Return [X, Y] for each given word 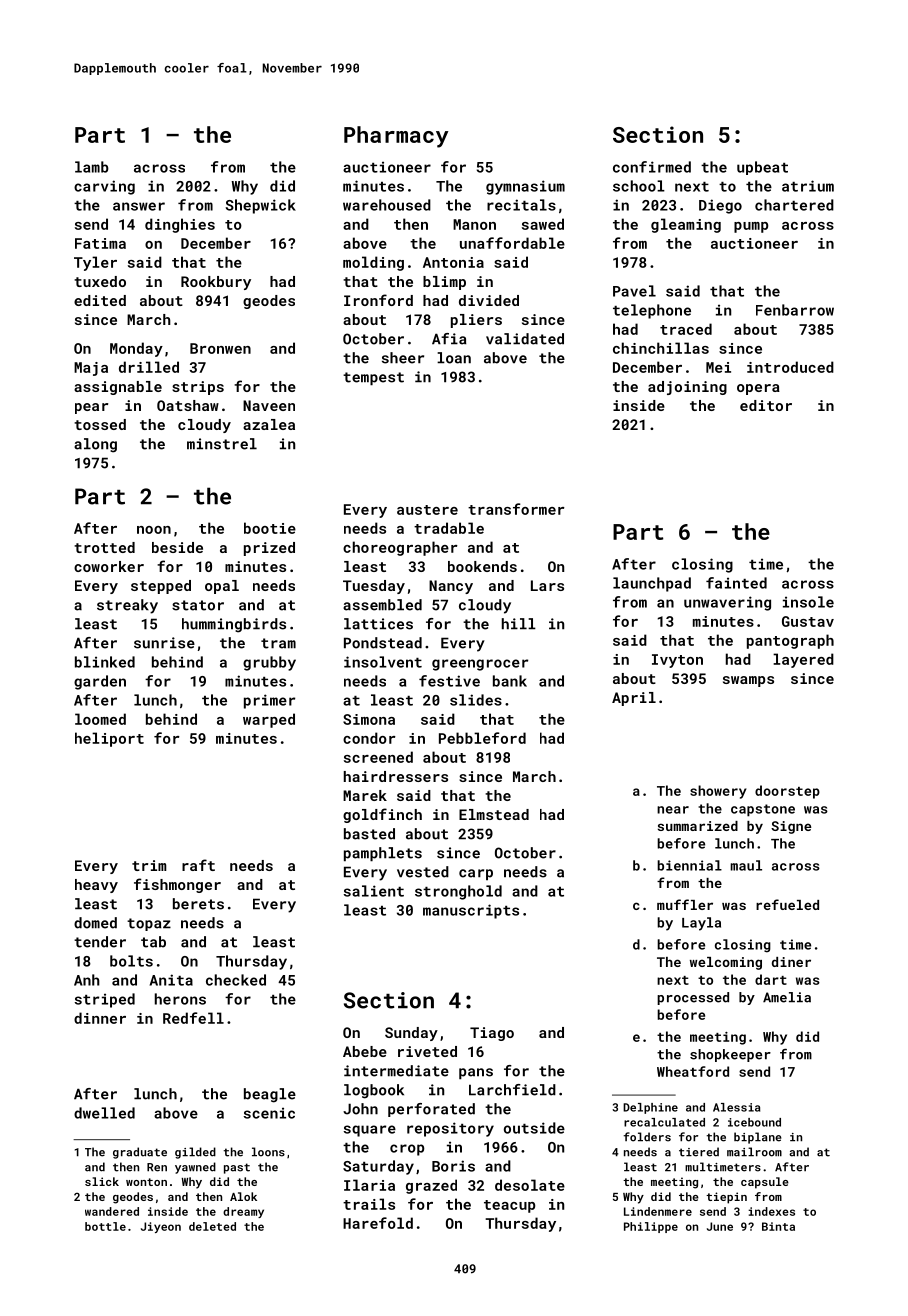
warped [269, 720]
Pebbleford [482, 738]
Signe [791, 827]
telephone [652, 311]
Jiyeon [161, 1227]
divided [489, 300]
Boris [453, 1166]
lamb [92, 167]
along [95, 445]
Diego [720, 206]
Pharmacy [396, 137]
